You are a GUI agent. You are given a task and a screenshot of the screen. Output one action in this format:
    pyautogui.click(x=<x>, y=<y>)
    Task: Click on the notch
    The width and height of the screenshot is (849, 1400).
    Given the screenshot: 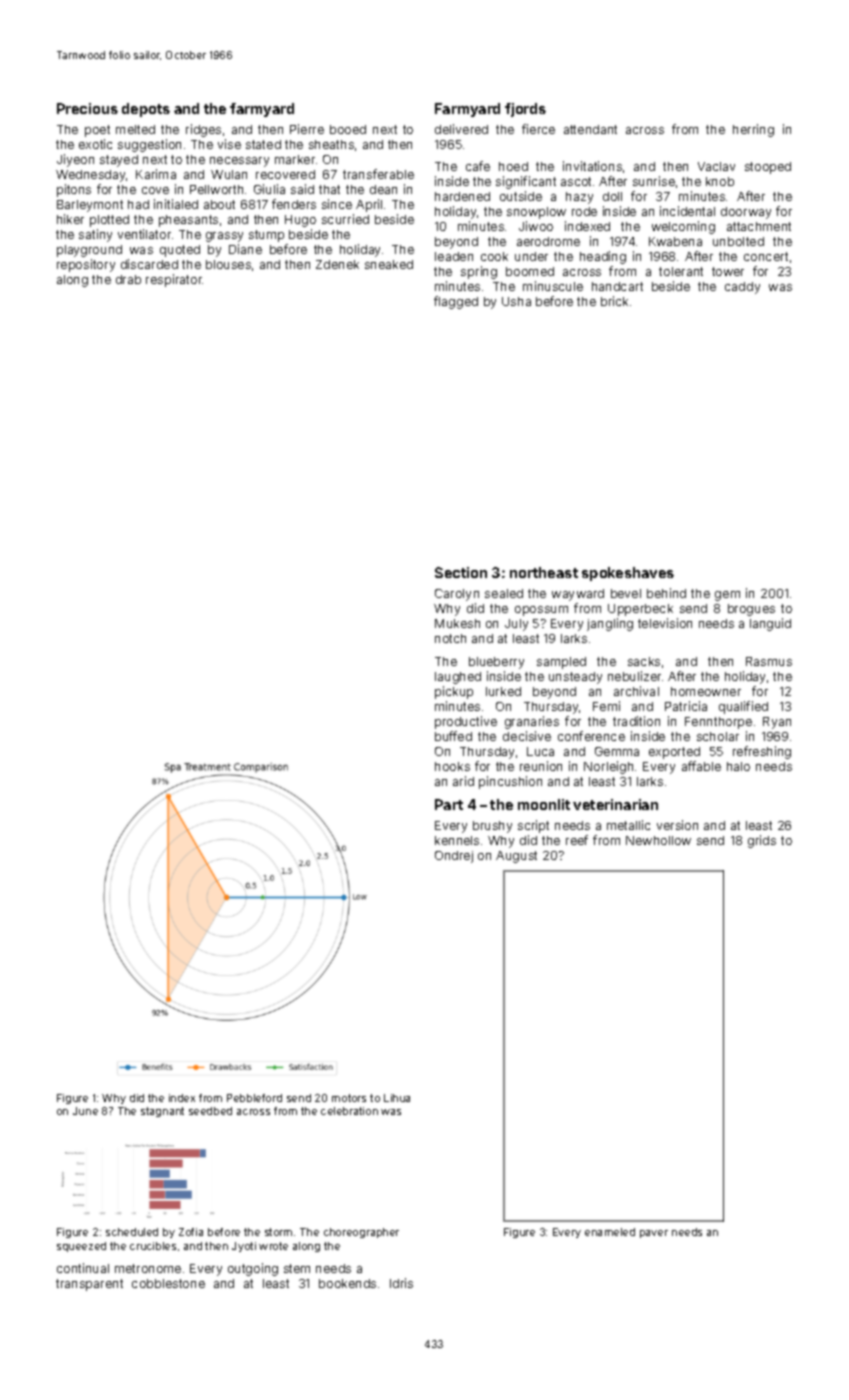 What is the action you would take?
    pyautogui.click(x=450, y=638)
